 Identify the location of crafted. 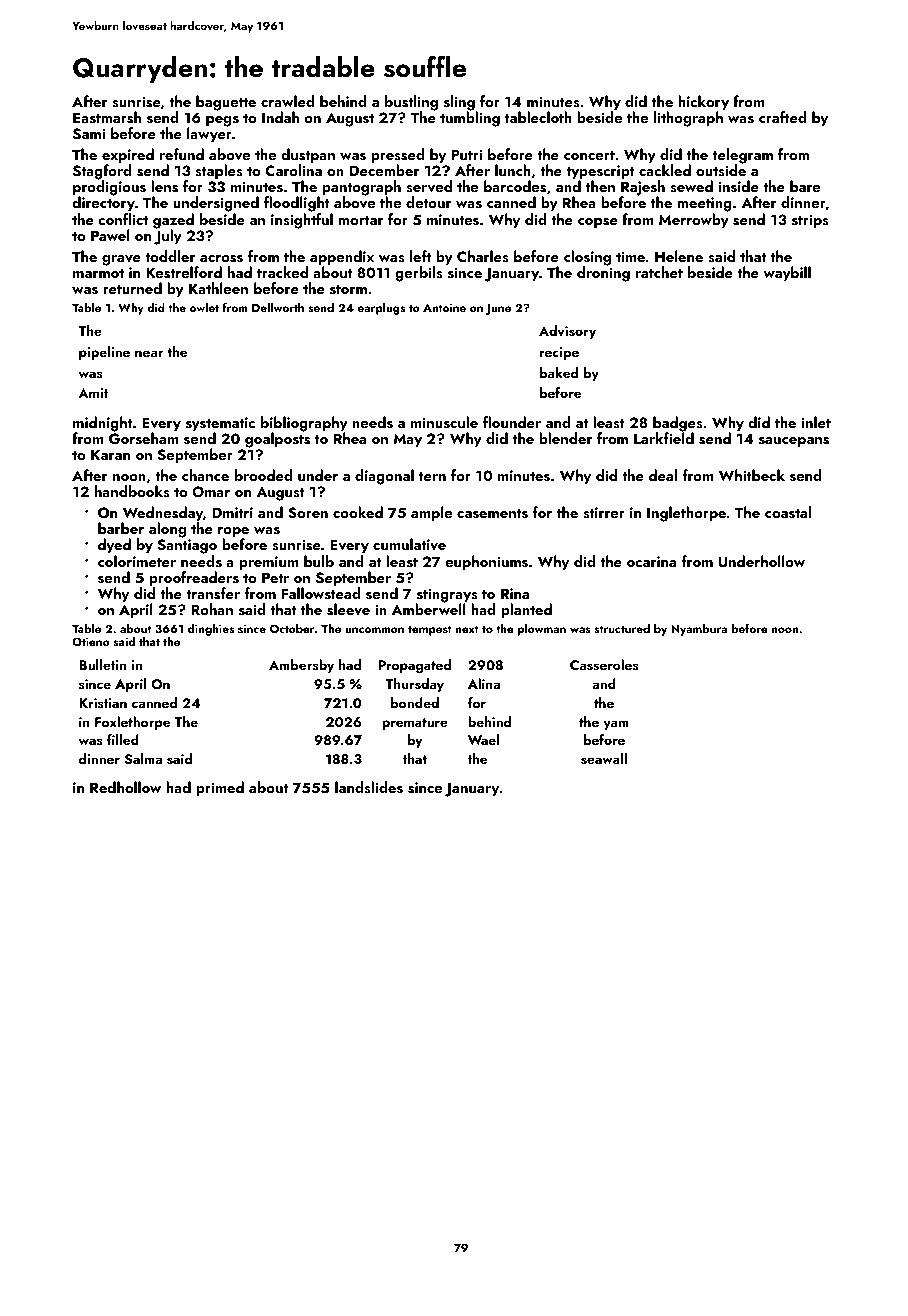
(783, 117).
